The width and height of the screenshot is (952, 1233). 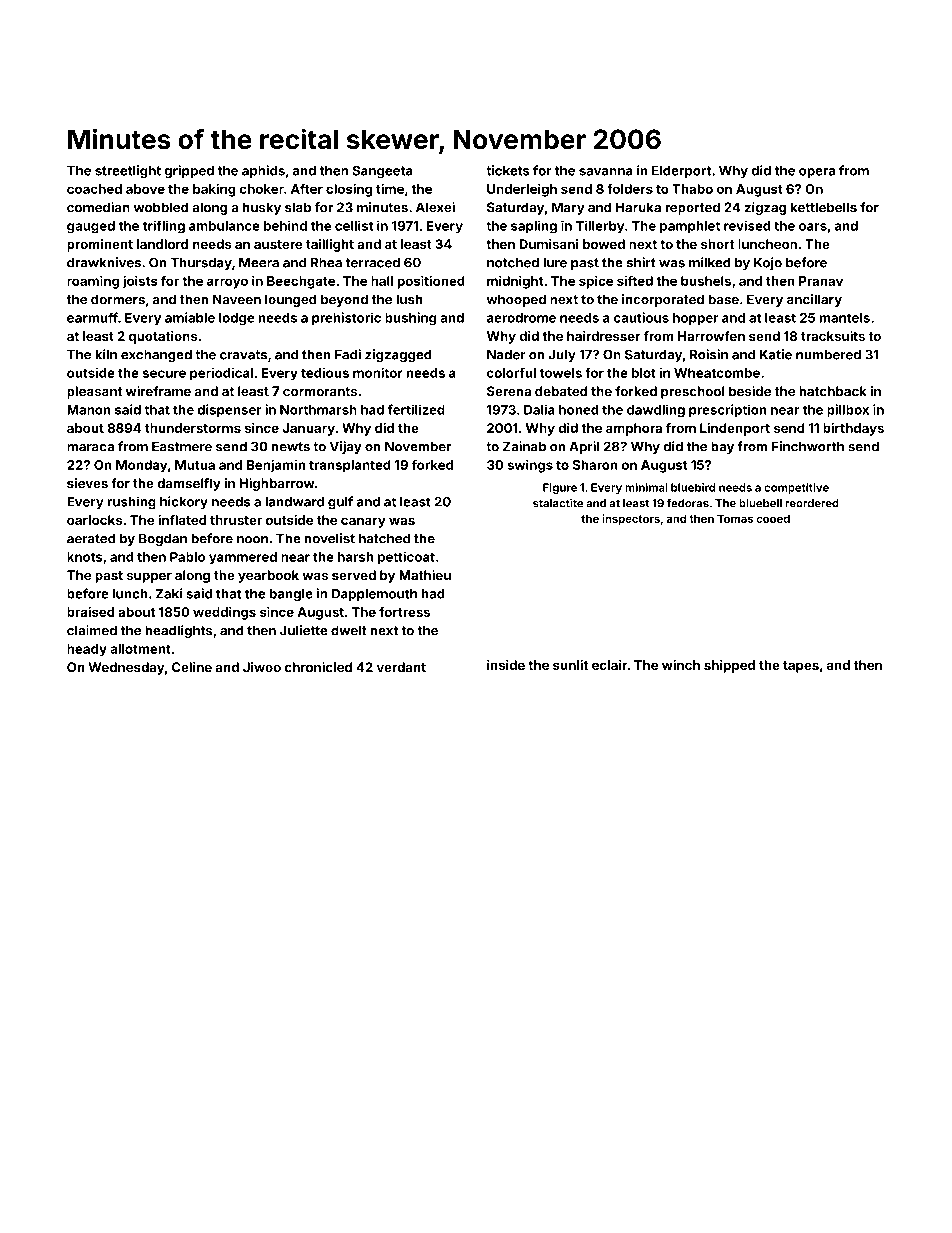 I want to click on streetlight, so click(x=128, y=172).
